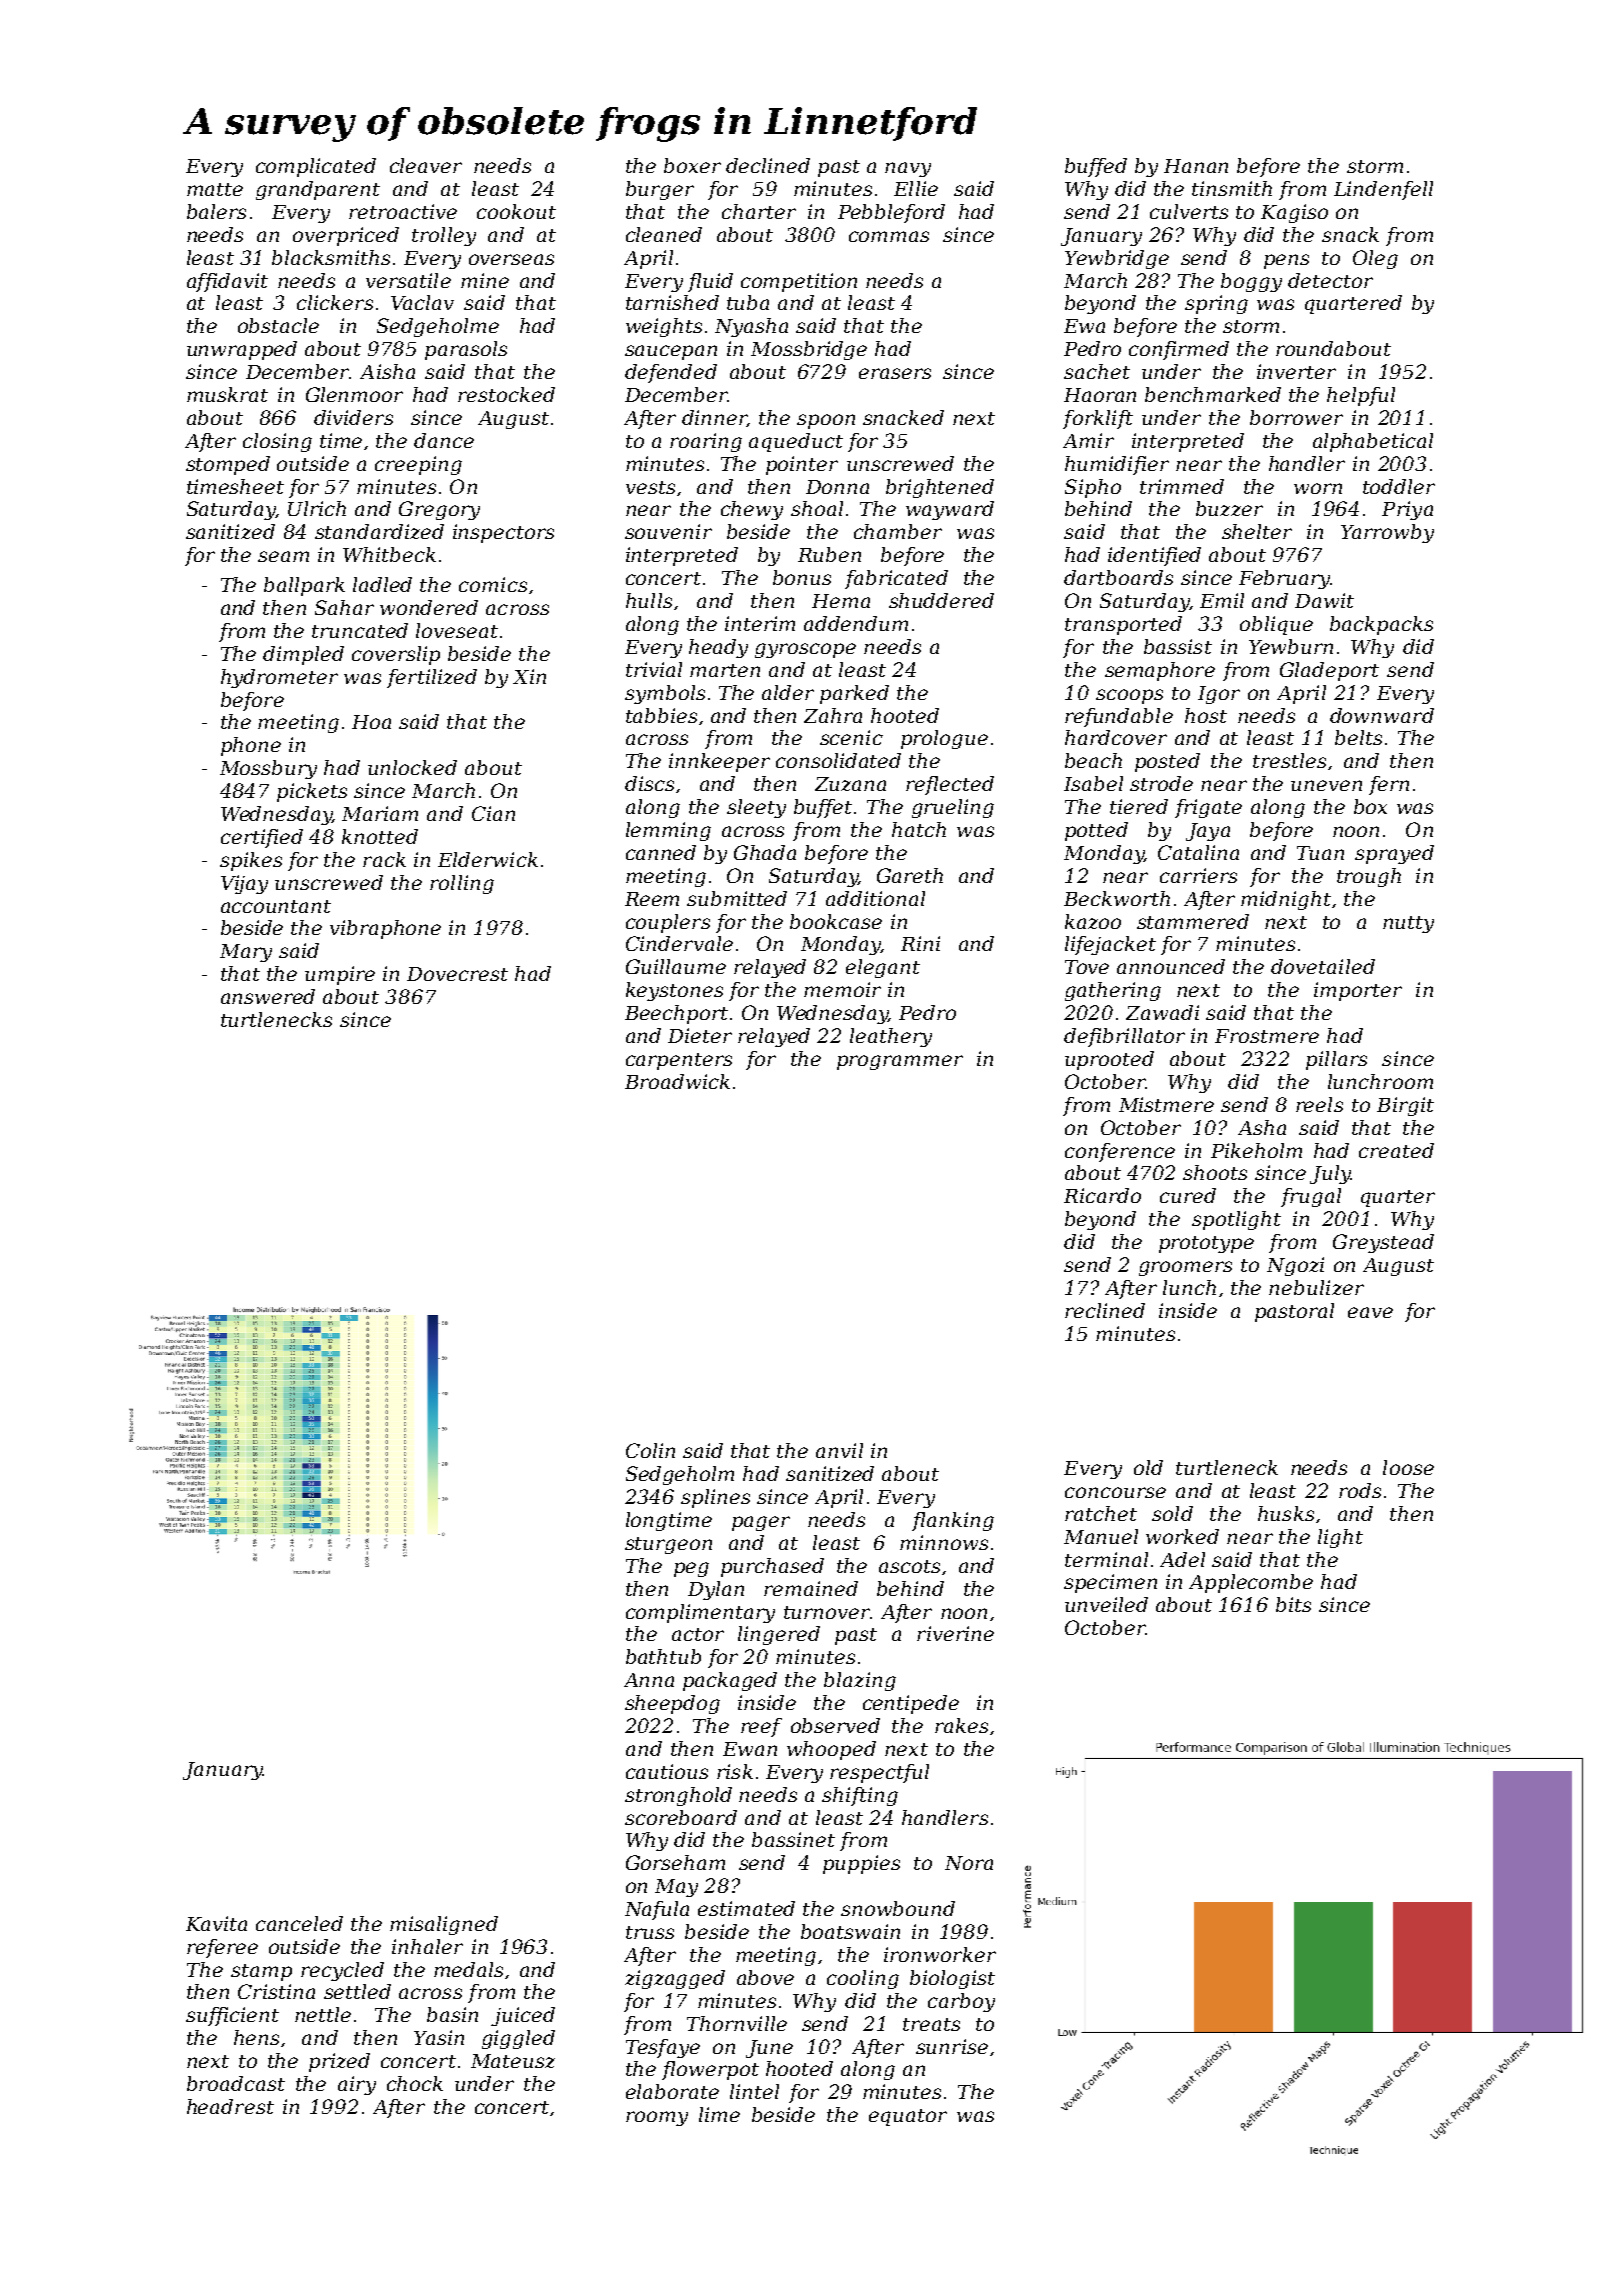  What do you see at coordinates (1383, 190) in the document?
I see `Lindenfell` at bounding box center [1383, 190].
